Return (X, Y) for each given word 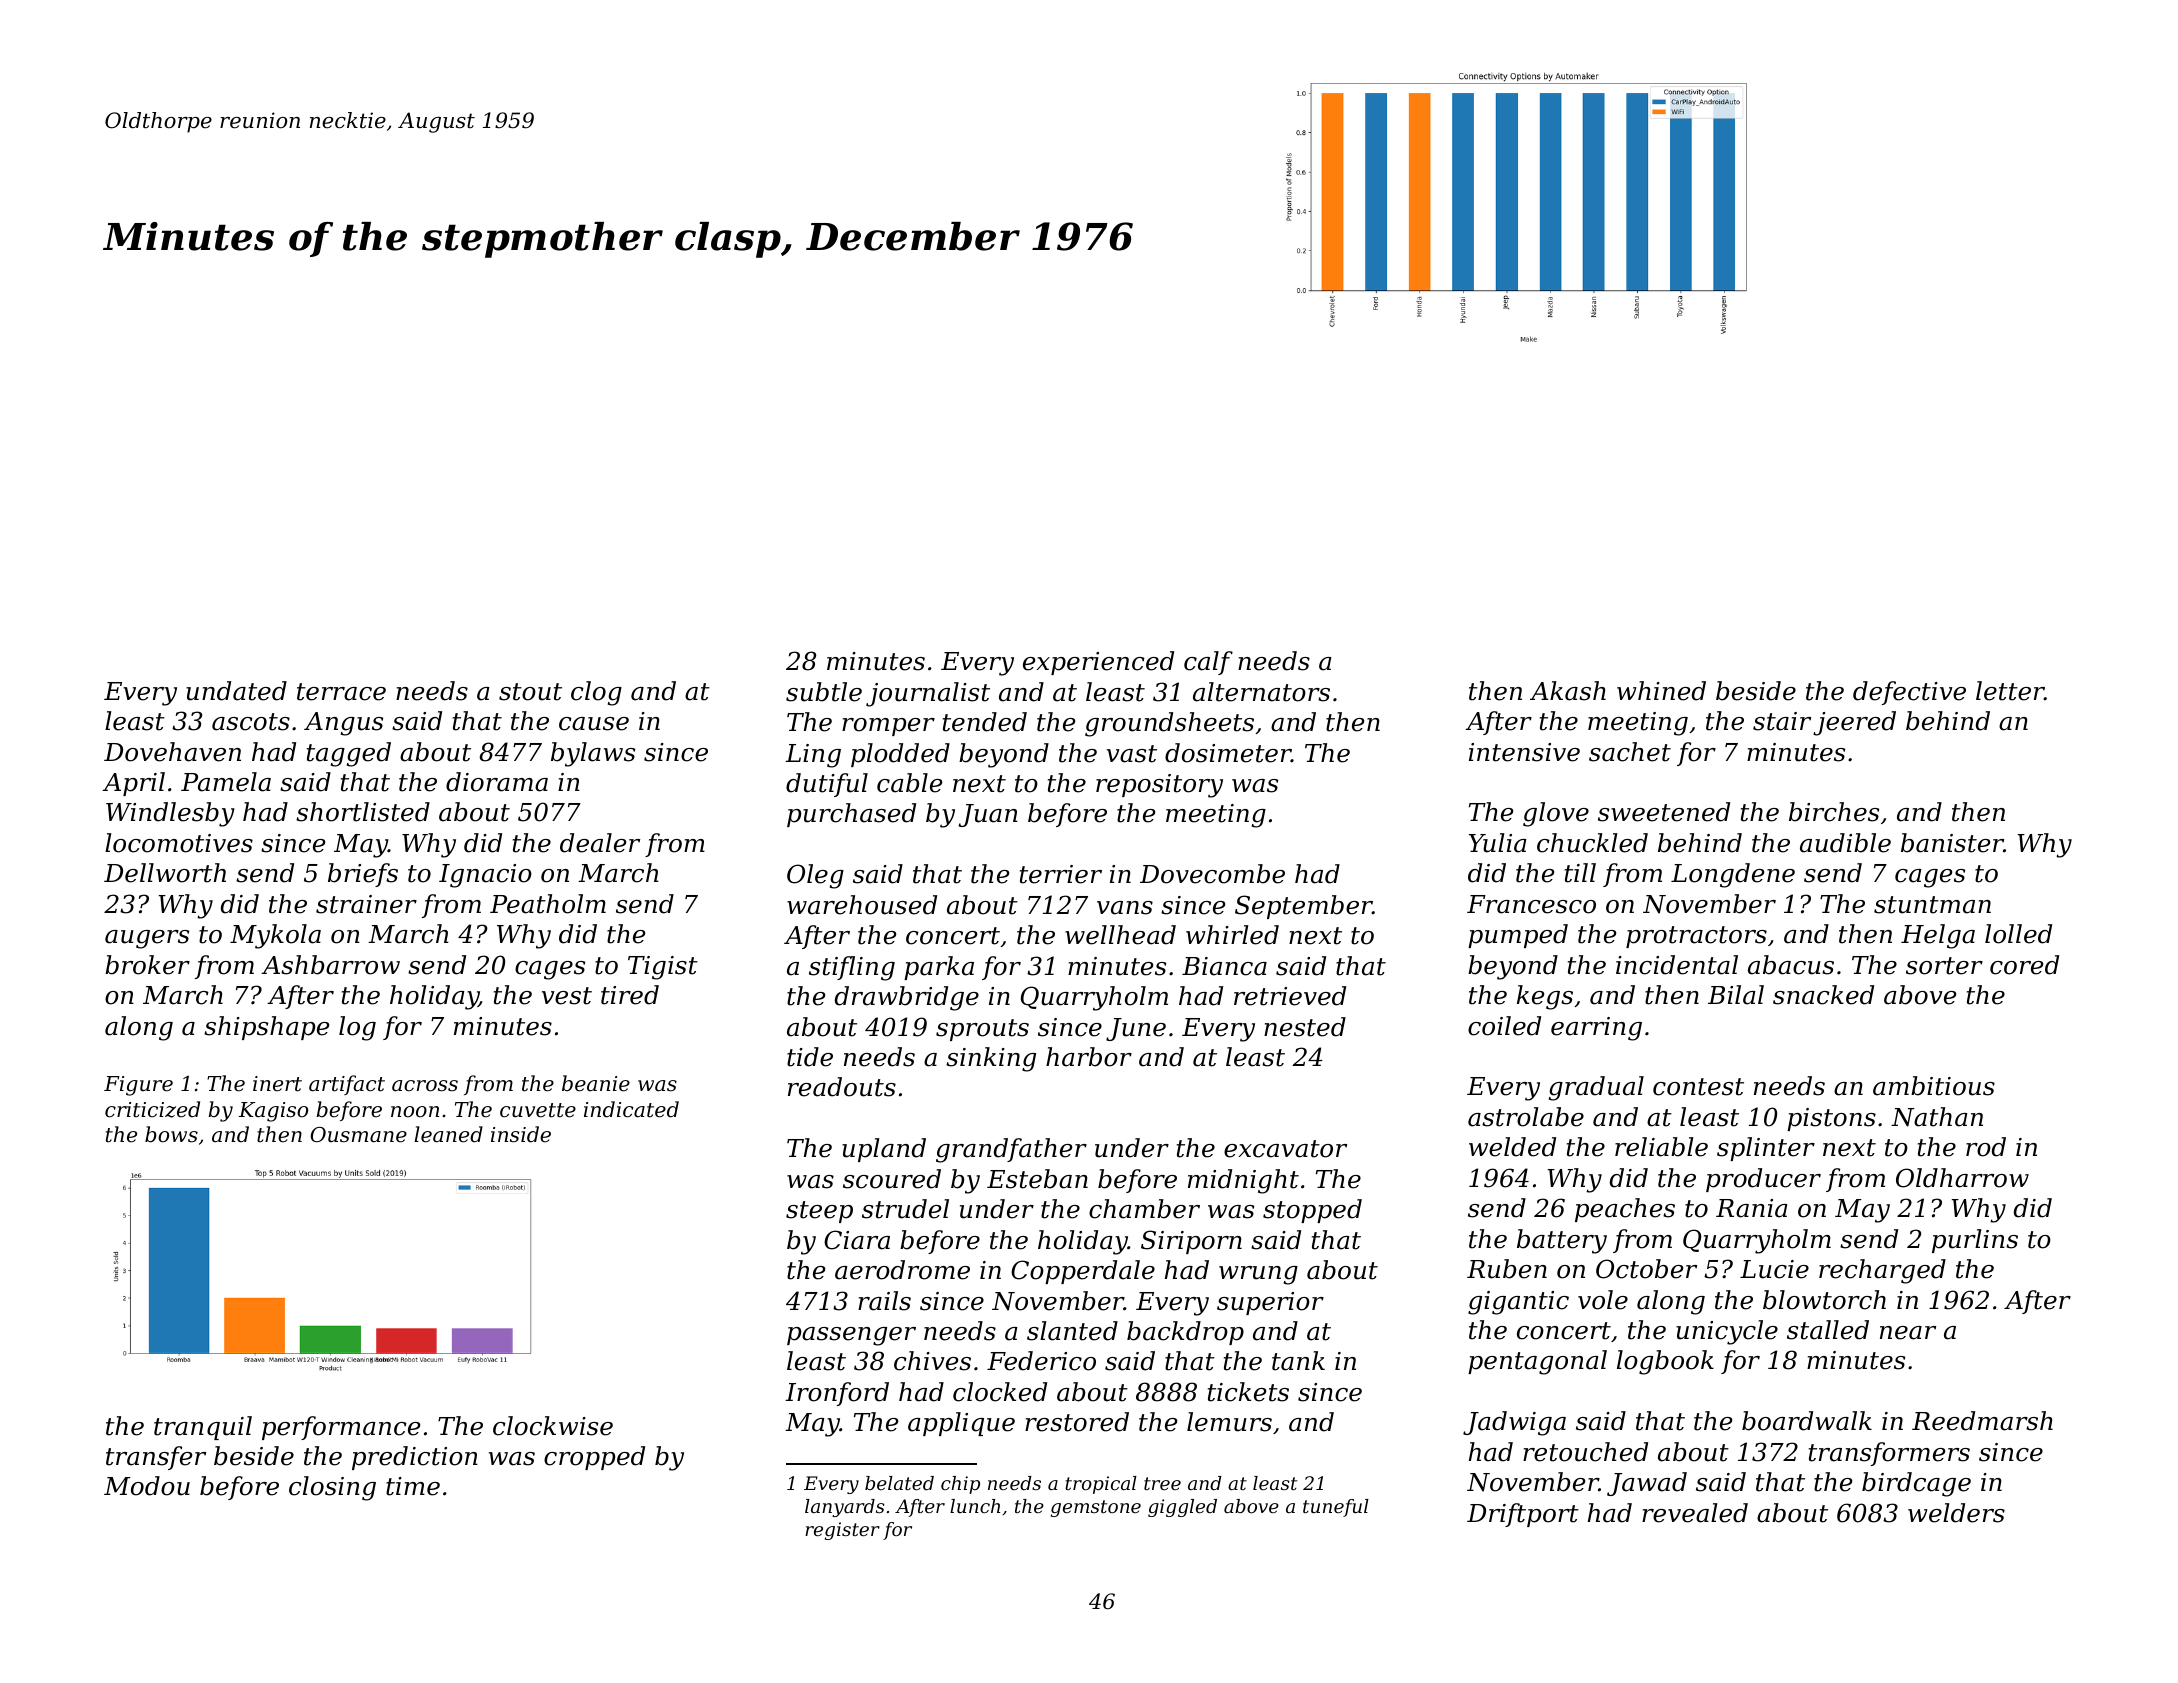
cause (594, 724)
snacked (1823, 995)
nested (1305, 1027)
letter (2010, 691)
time (413, 1486)
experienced (1098, 663)
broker (147, 965)
